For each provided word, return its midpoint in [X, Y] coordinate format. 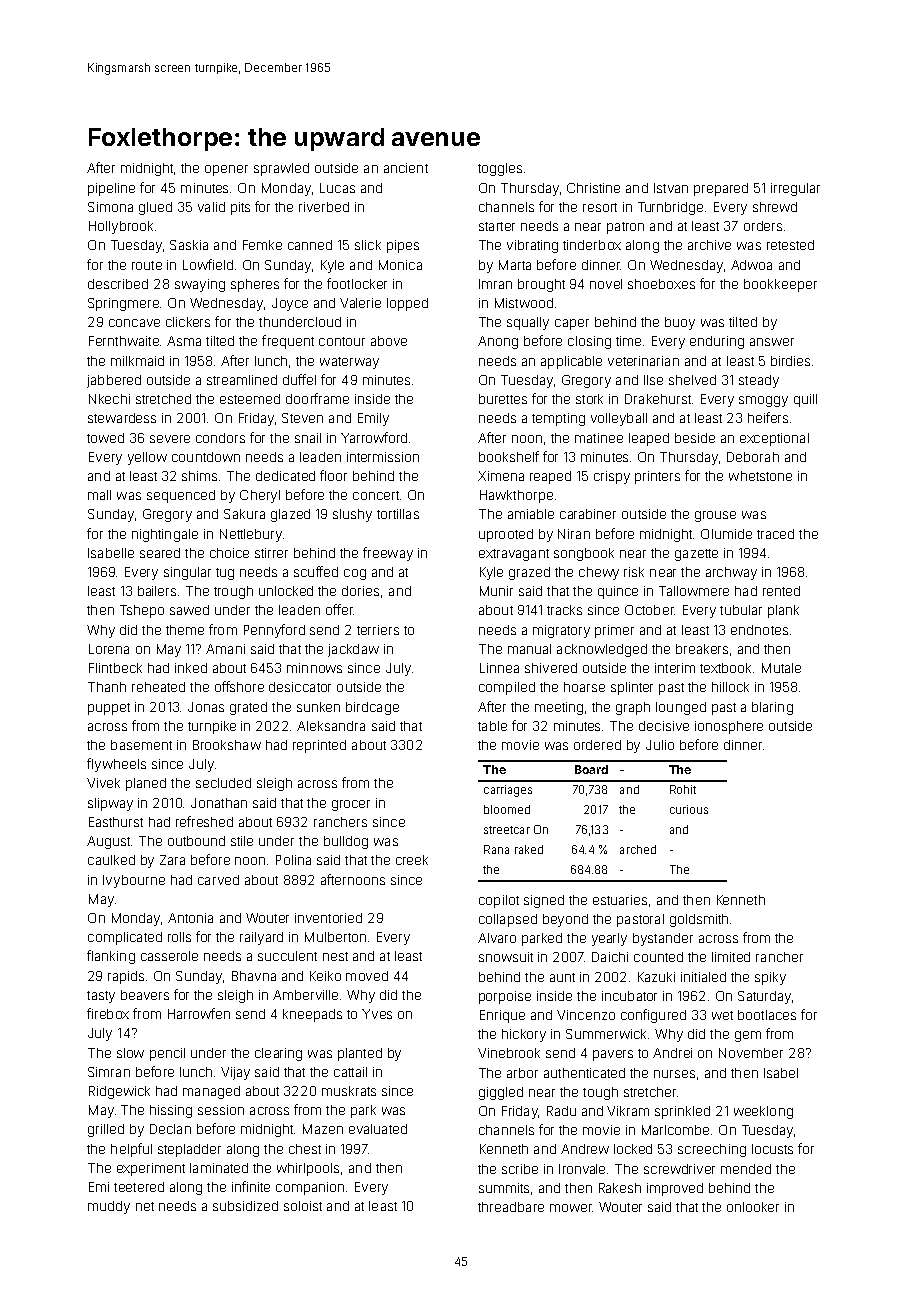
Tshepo [142, 611]
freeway [388, 554]
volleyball [619, 419]
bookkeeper [780, 285]
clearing [278, 1054]
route [147, 265]
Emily [373, 419]
